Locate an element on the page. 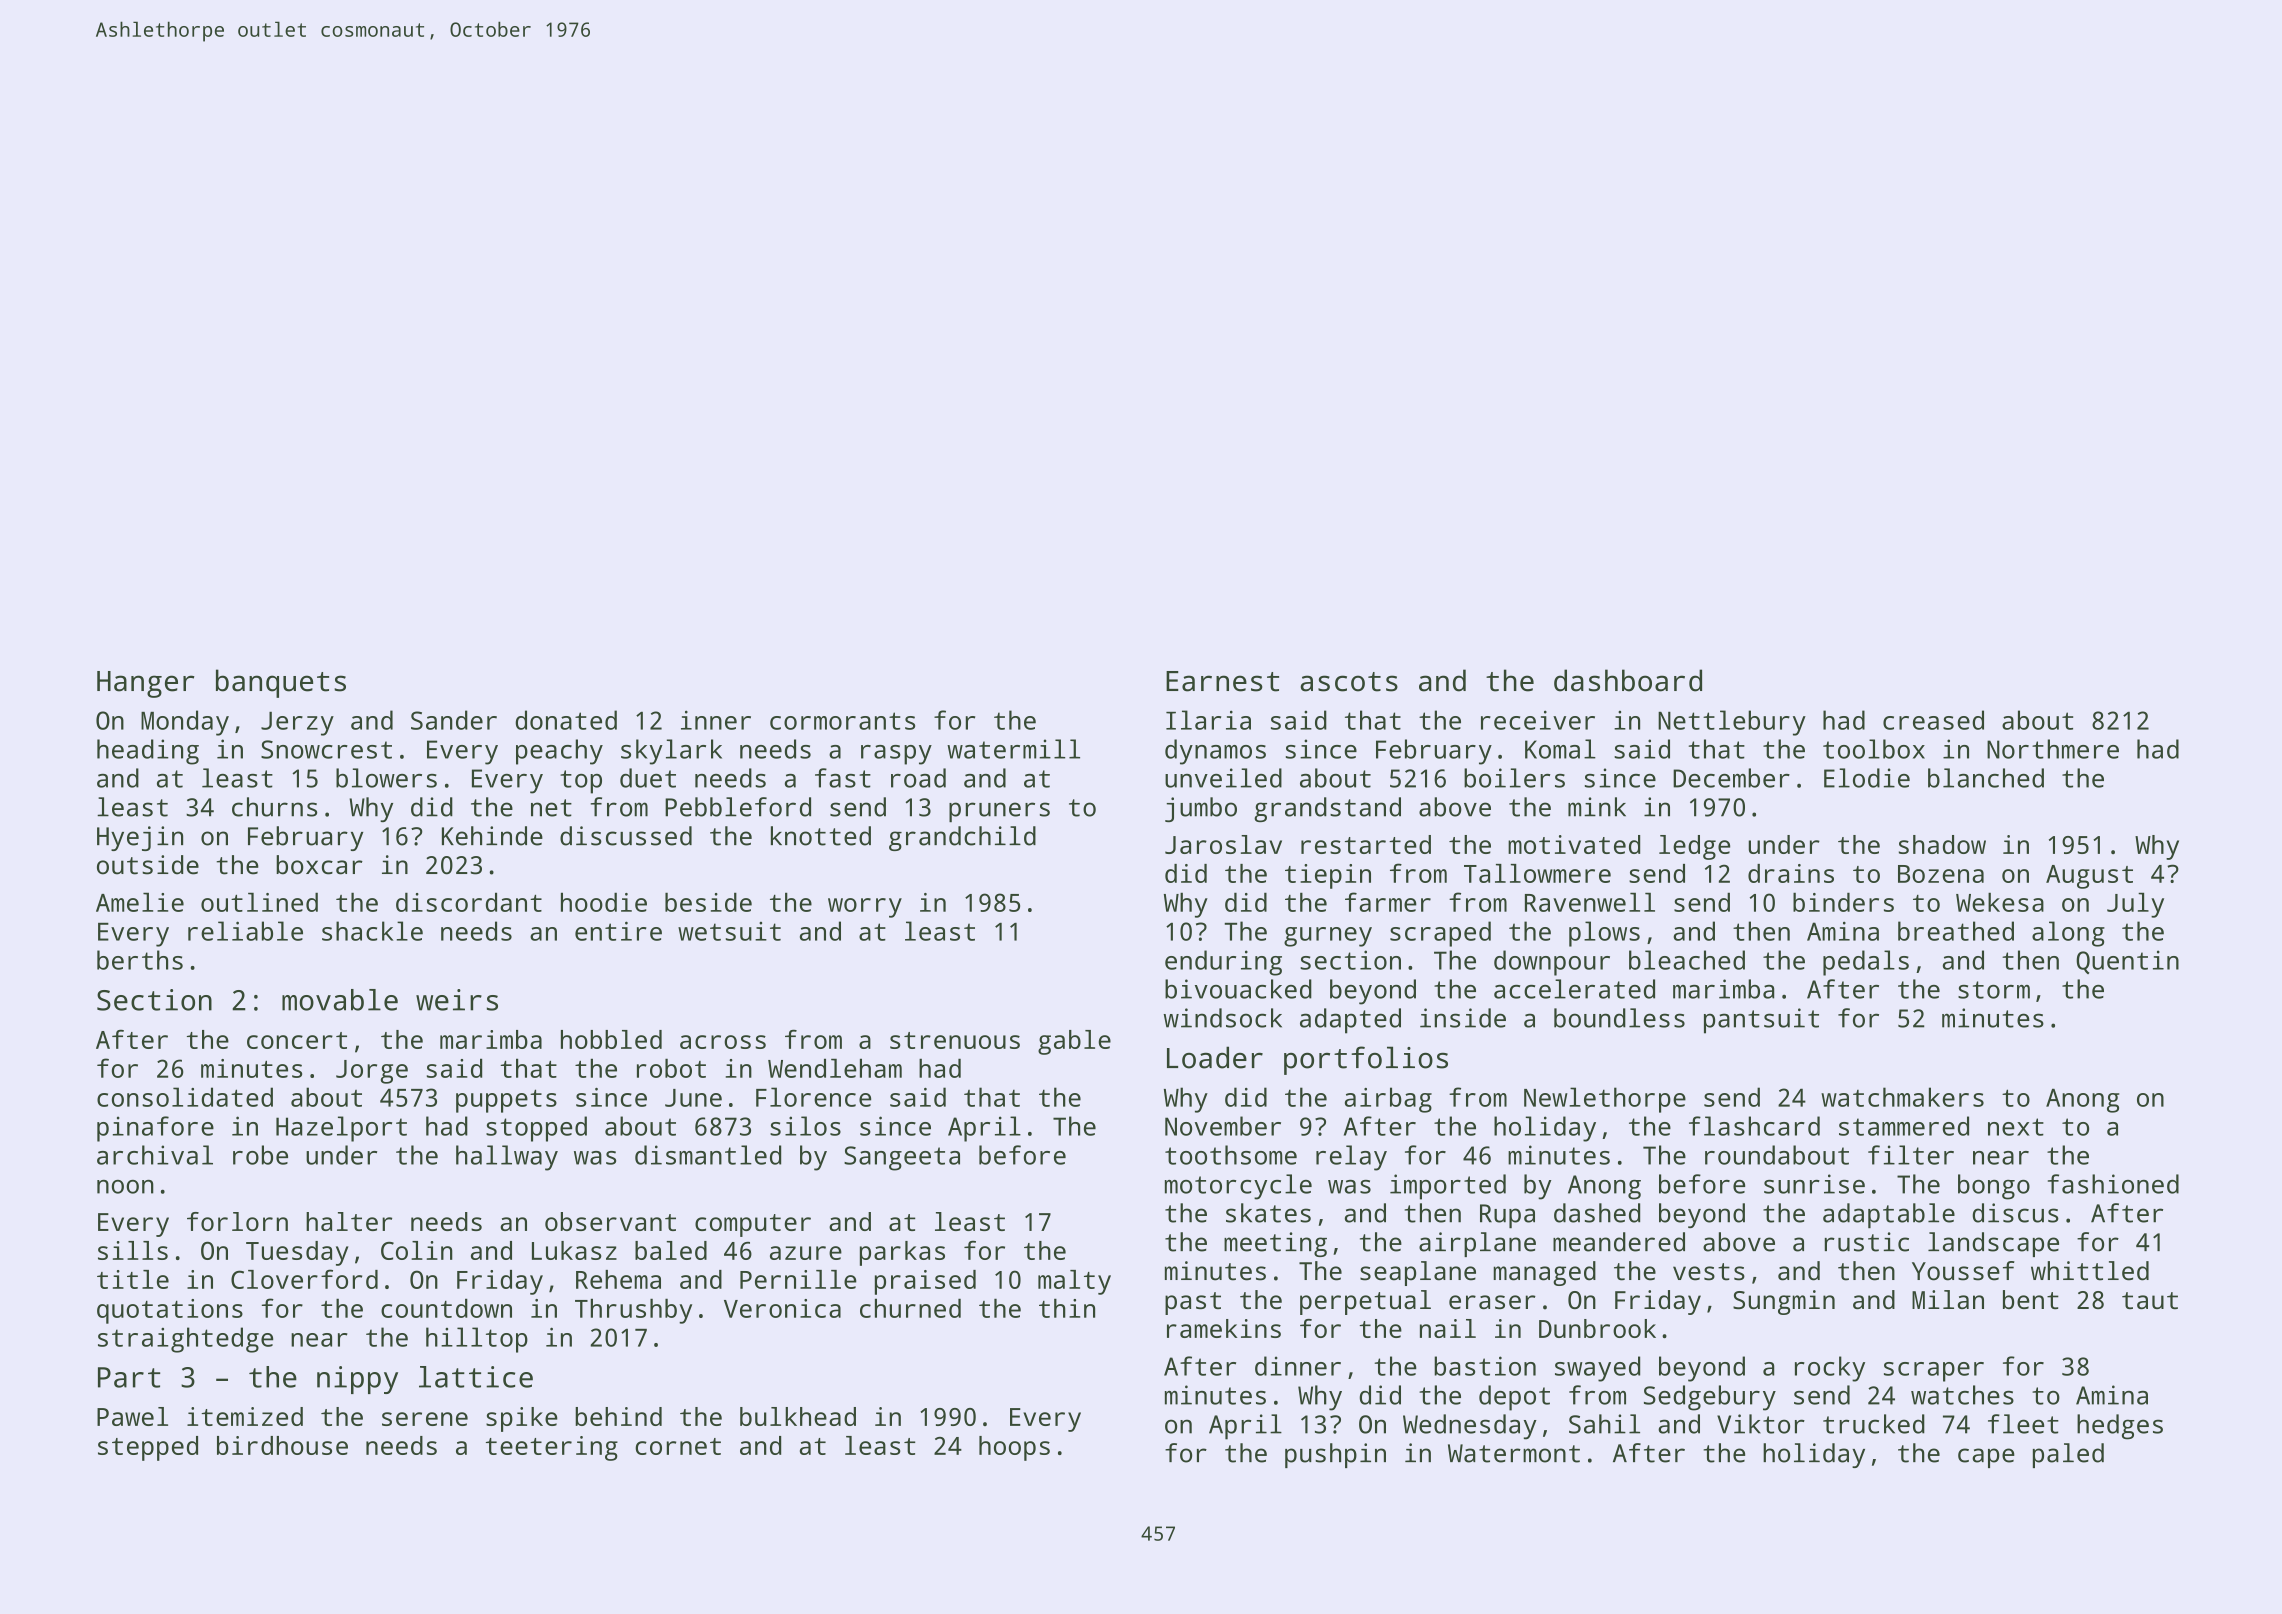  Newlethorpe is located at coordinates (1605, 1100).
